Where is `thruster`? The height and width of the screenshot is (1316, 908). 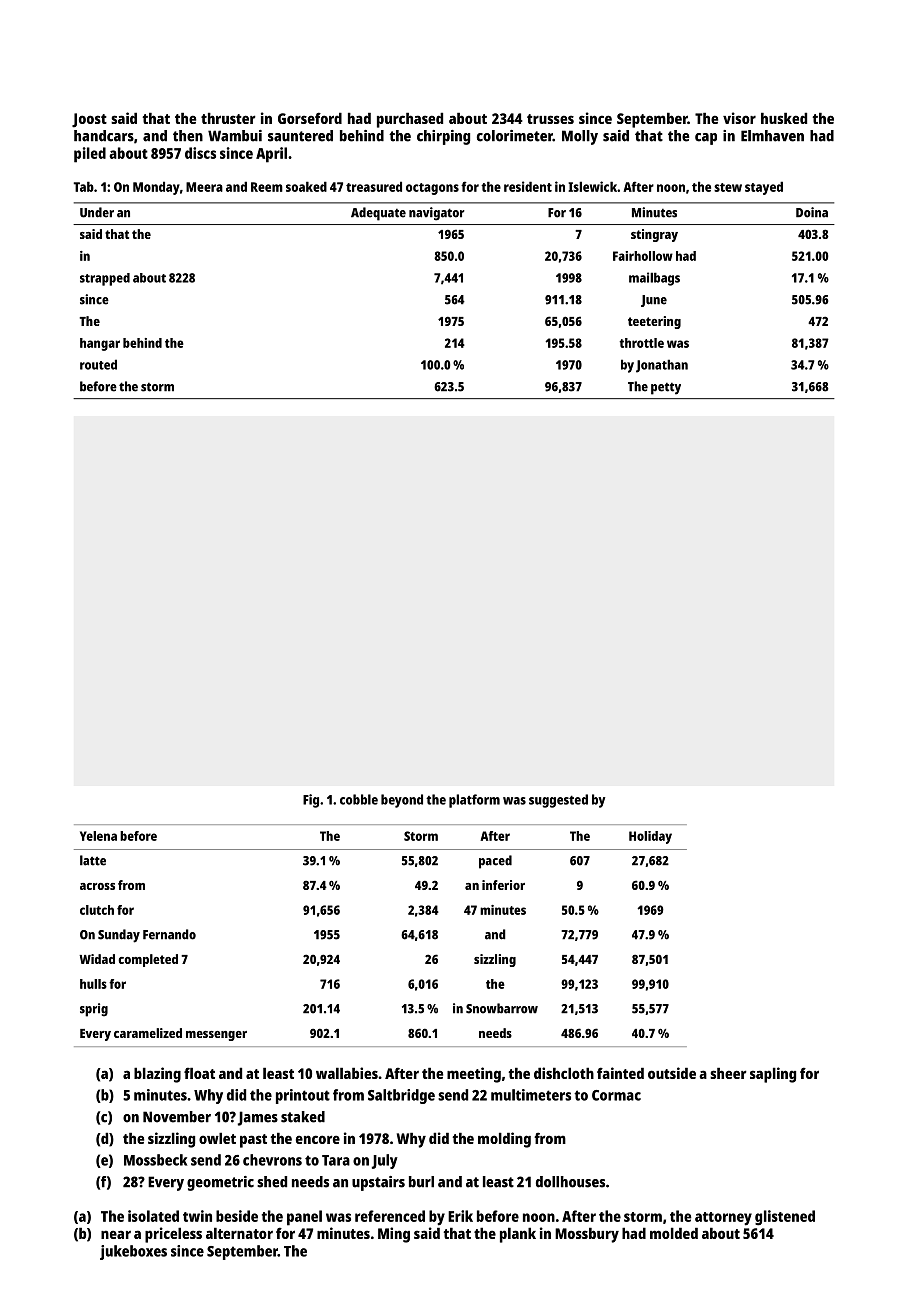
thruster is located at coordinates (228, 118).
